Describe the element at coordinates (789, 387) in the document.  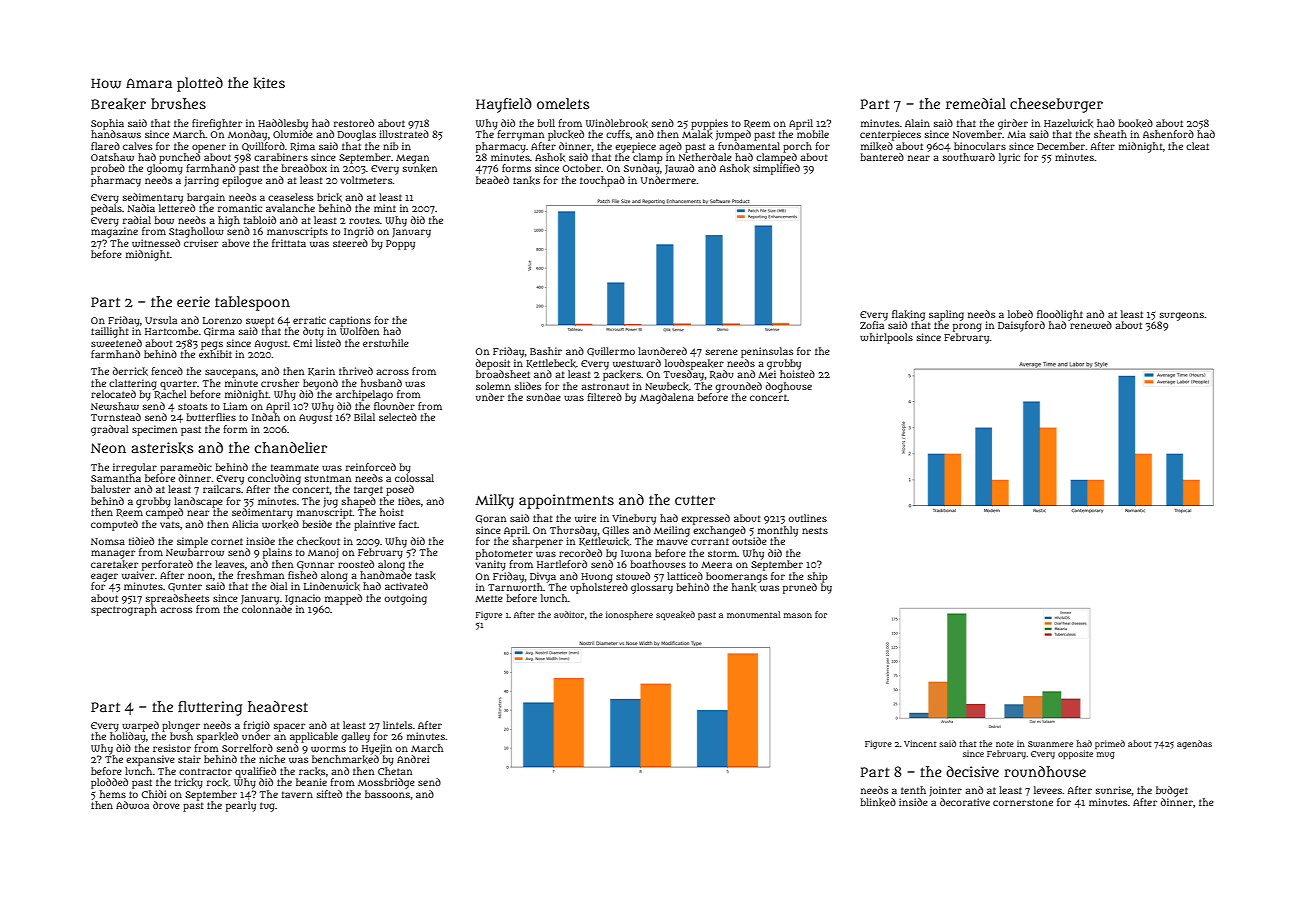
I see `doghouse` at that location.
